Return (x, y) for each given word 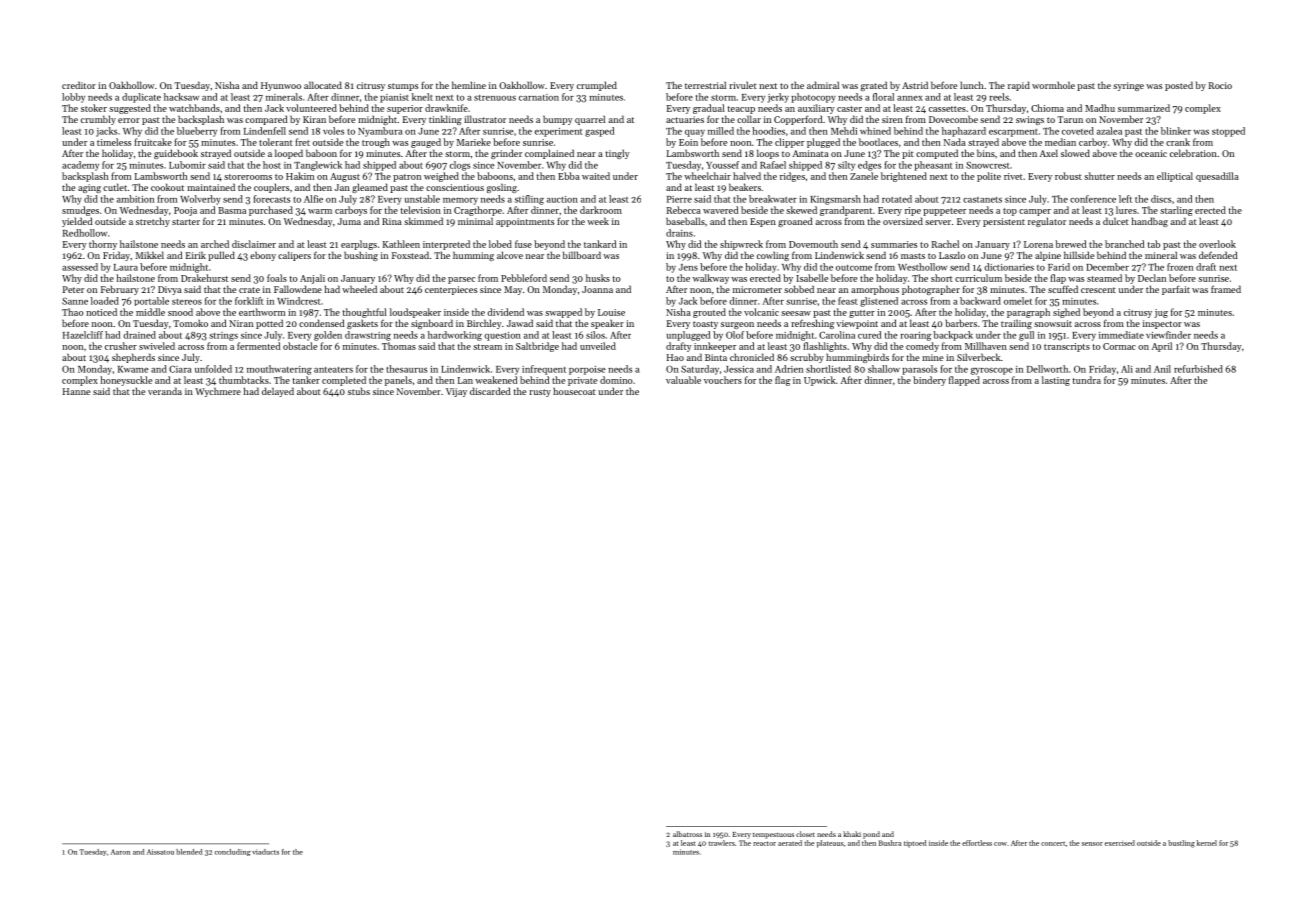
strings (223, 336)
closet (805, 834)
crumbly (98, 120)
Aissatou (160, 852)
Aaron (120, 852)
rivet (1013, 176)
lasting (1056, 381)
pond (871, 835)
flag (783, 381)
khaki (852, 834)
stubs (359, 391)
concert (1053, 844)
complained (549, 154)
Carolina (837, 335)
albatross (687, 834)
